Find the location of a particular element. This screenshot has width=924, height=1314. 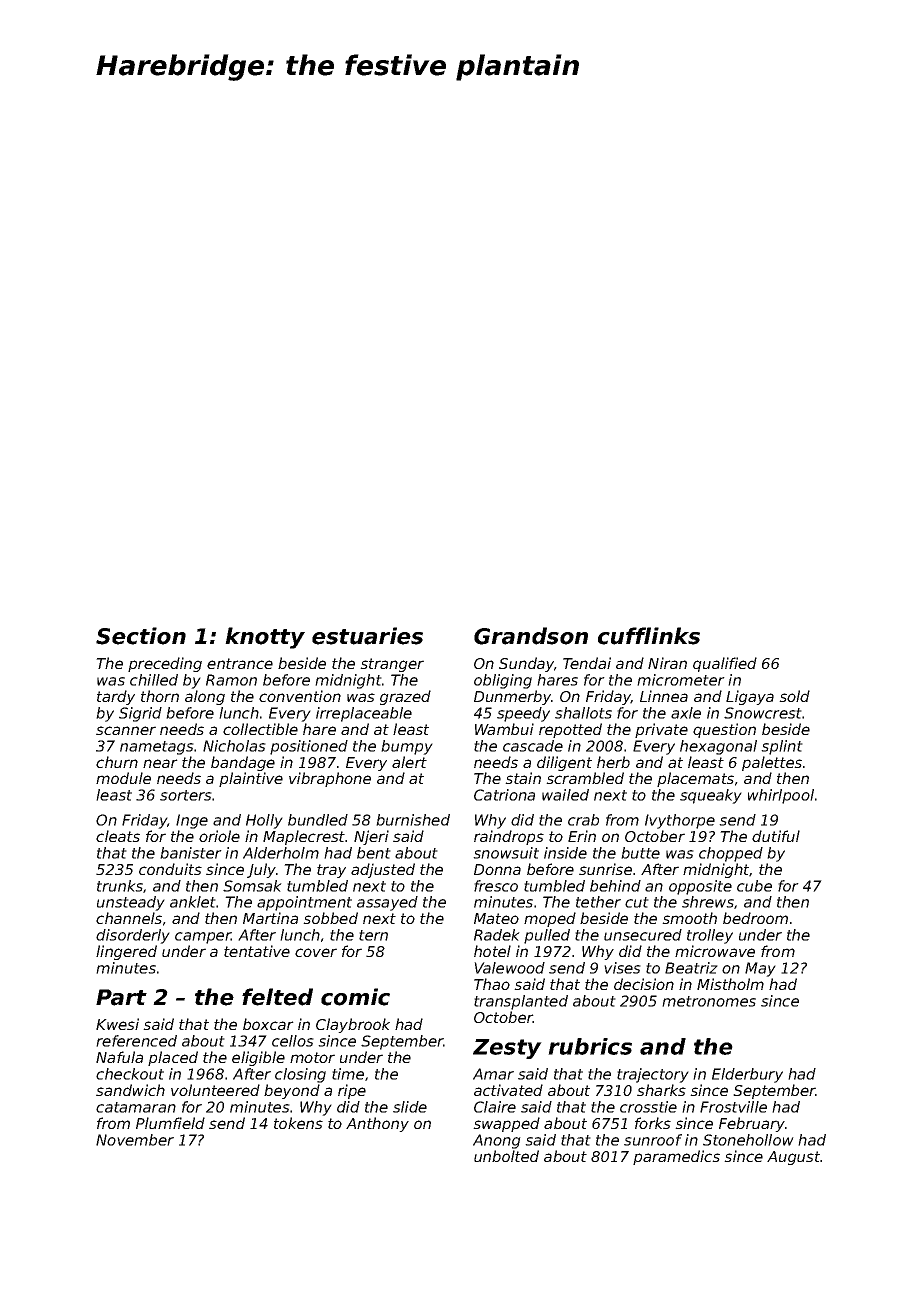

unbolted is located at coordinates (506, 1156).
